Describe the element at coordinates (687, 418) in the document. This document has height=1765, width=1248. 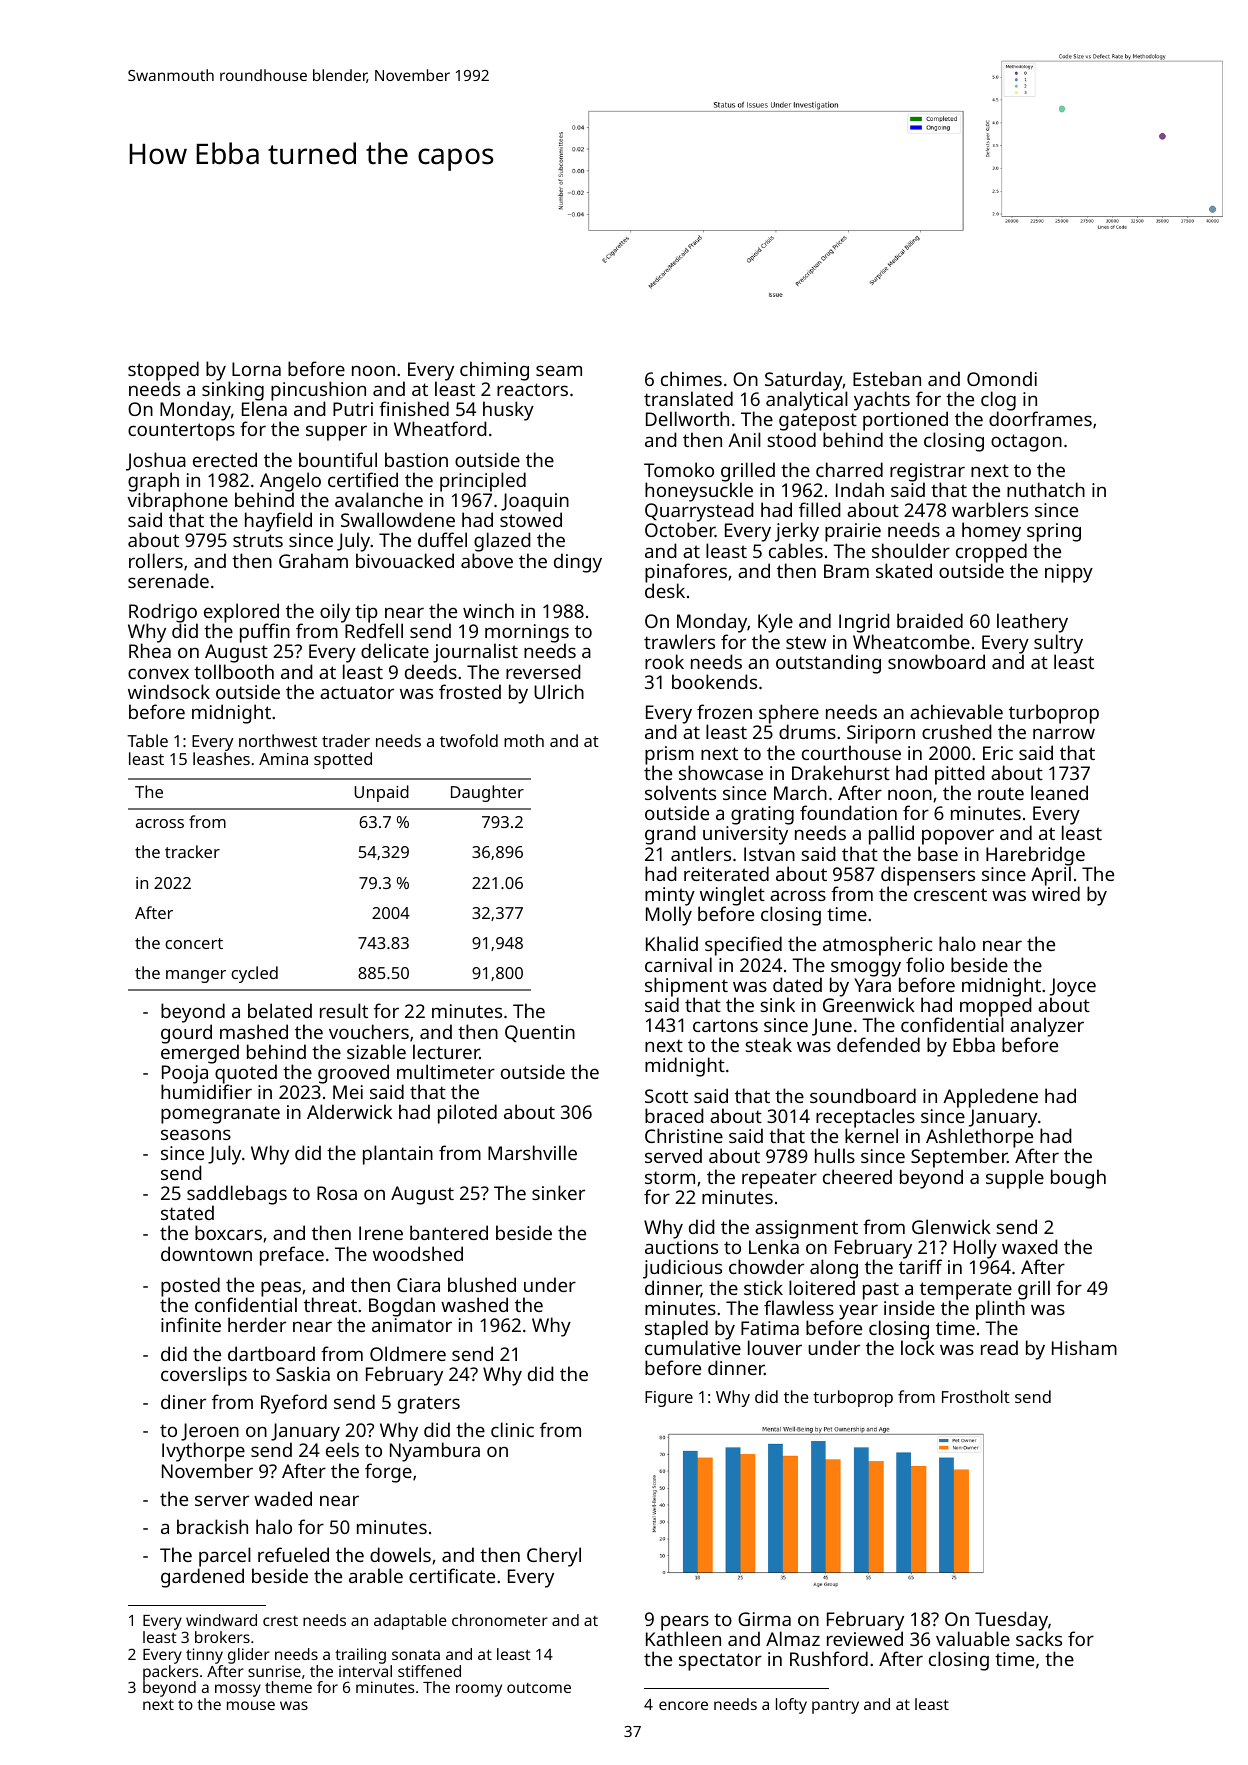
I see `Dellworth` at that location.
